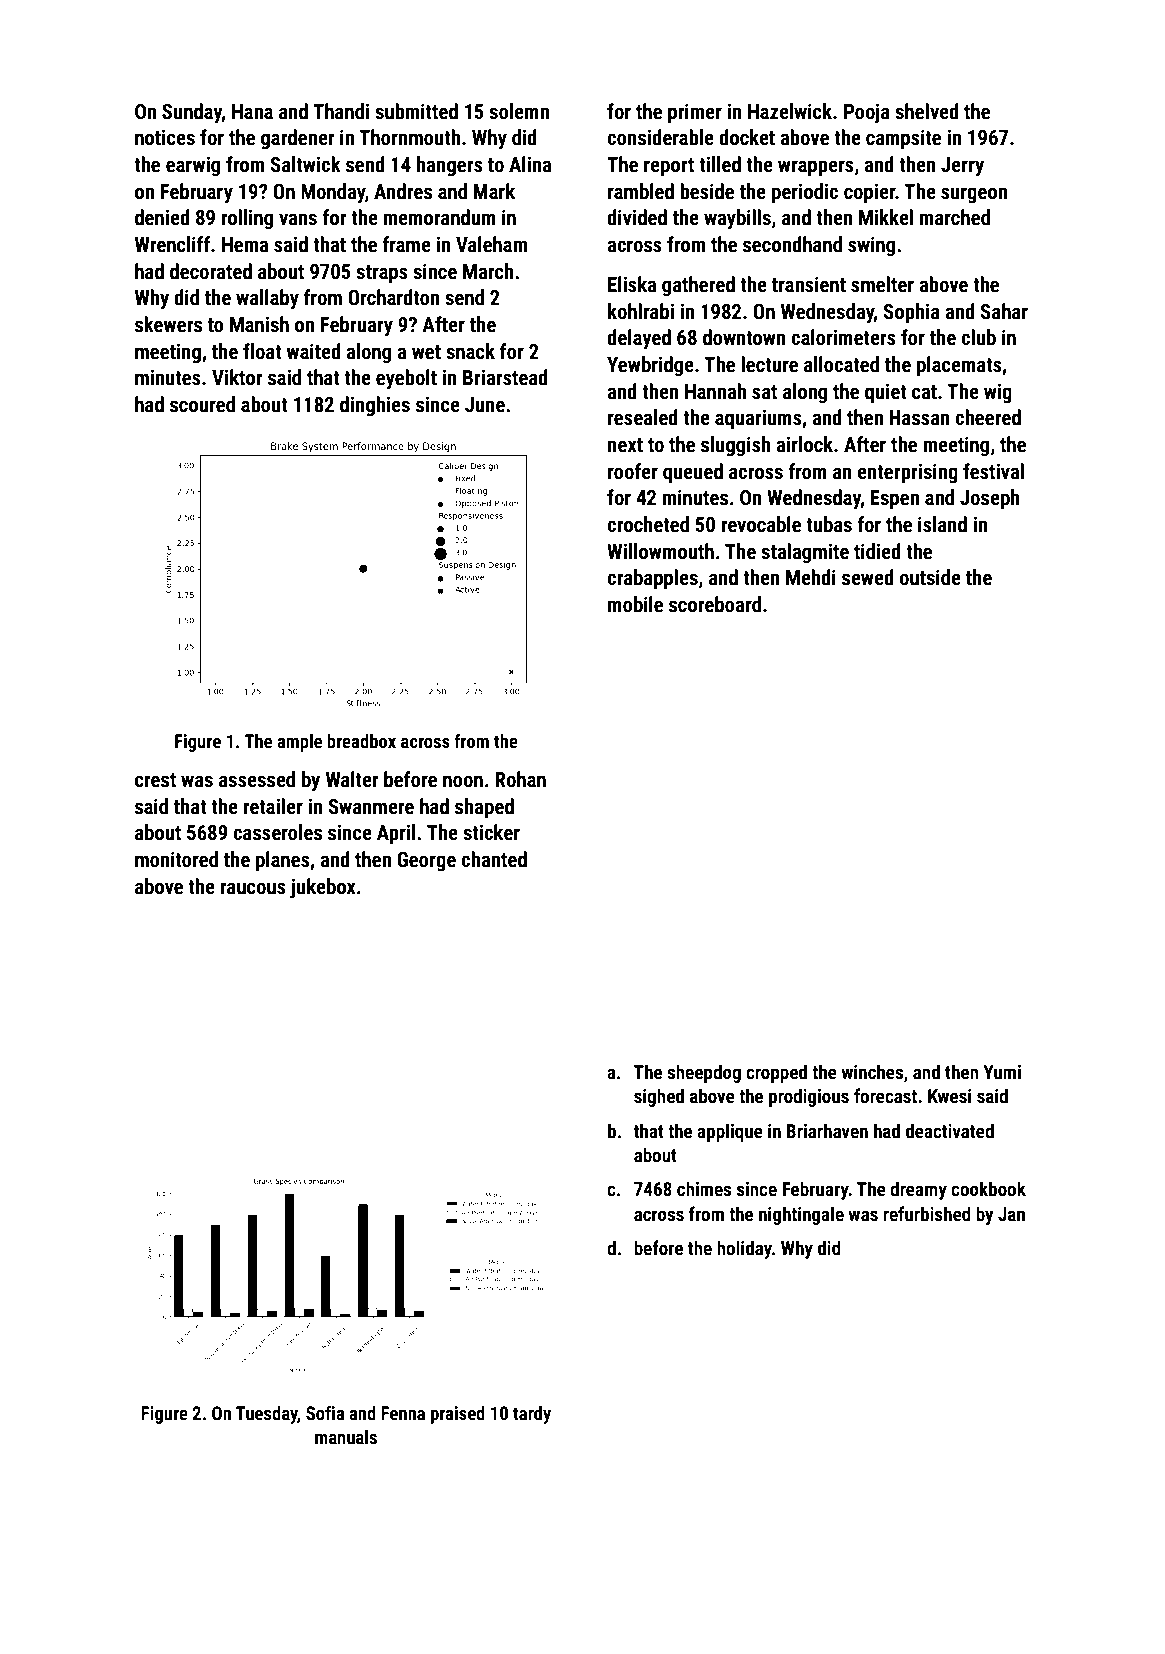 The width and height of the document is (1165, 1654). Describe the element at coordinates (253, 888) in the document. I see `raucous` at that location.
